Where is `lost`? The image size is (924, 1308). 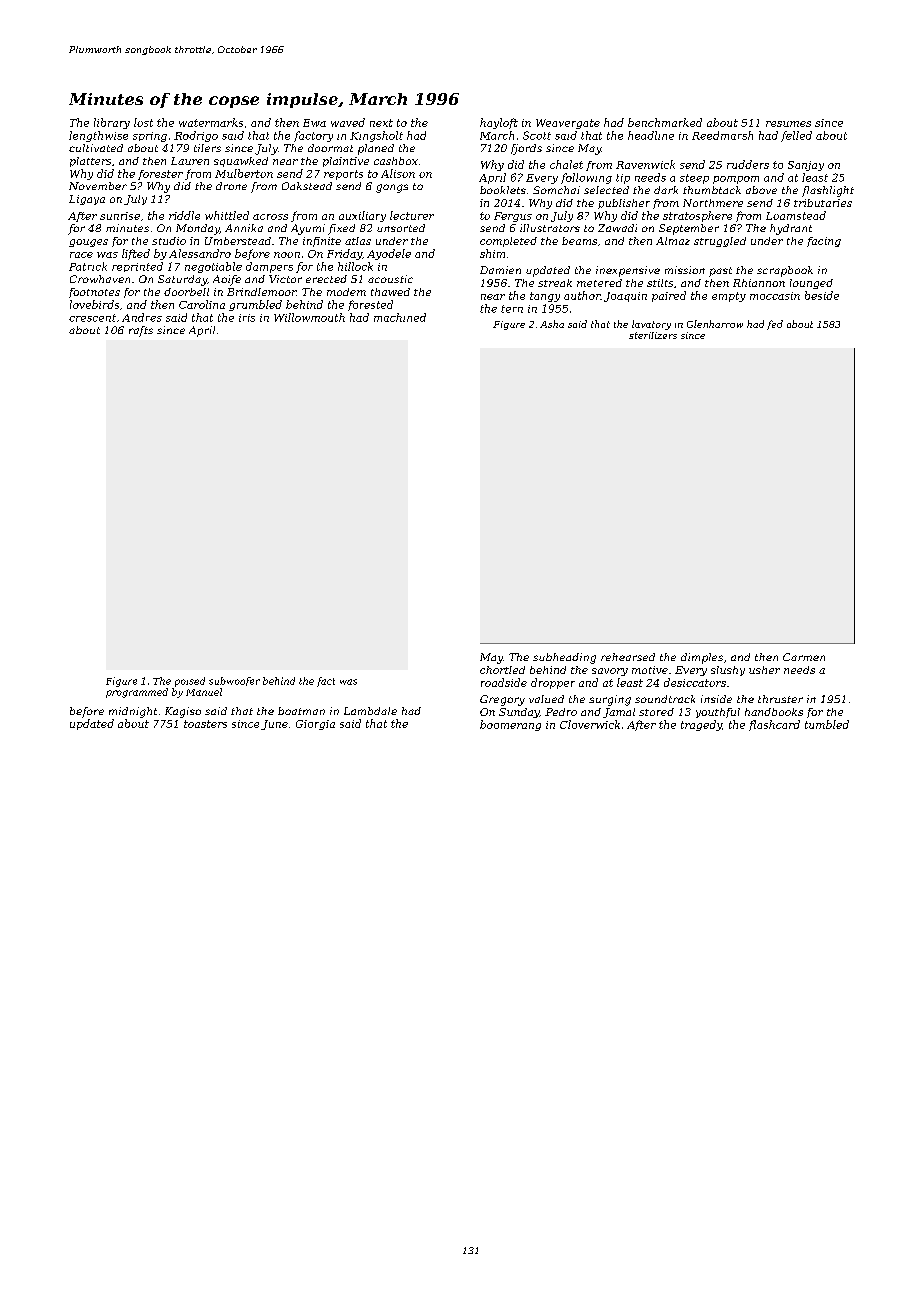 lost is located at coordinates (143, 122).
